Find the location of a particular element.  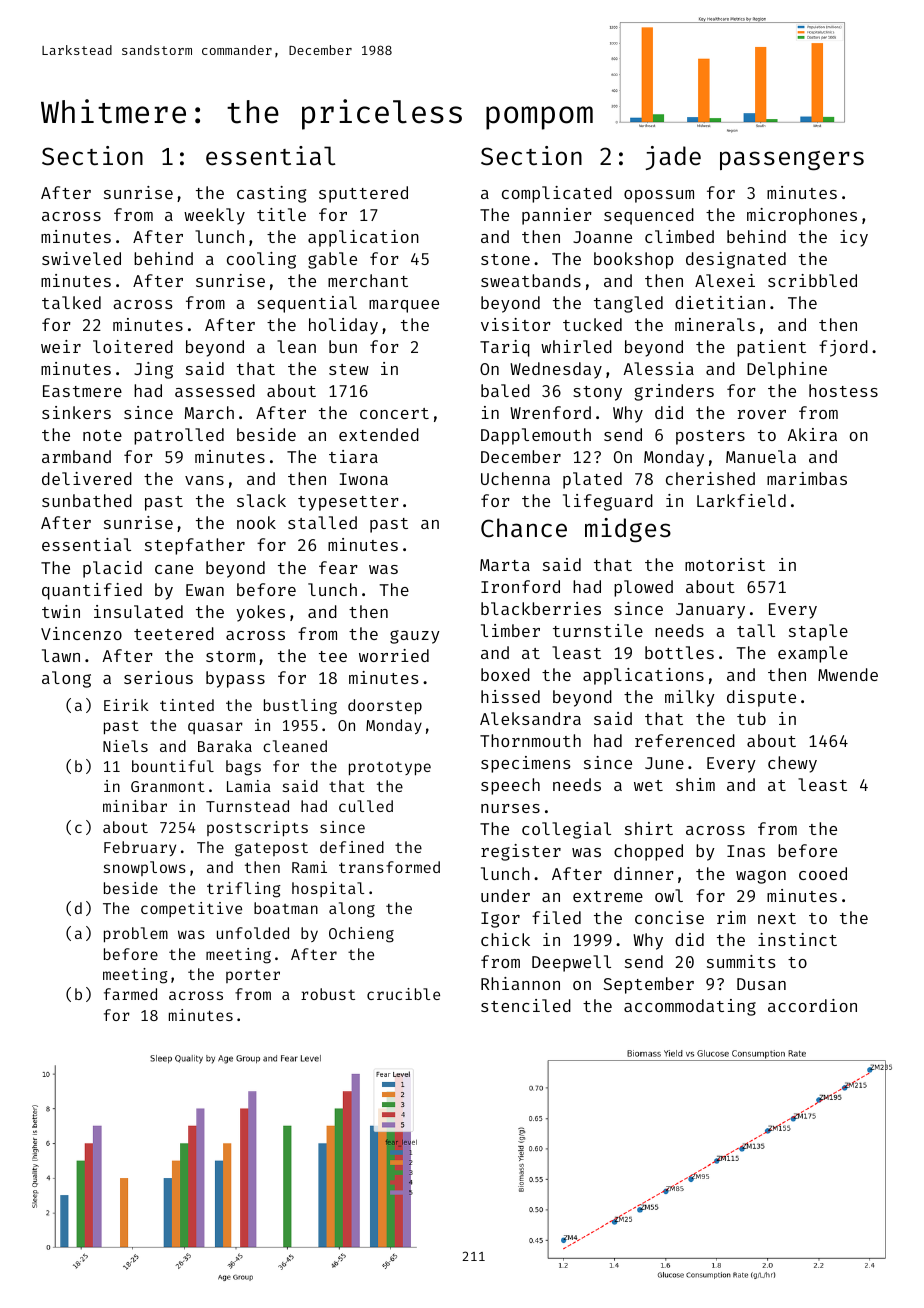

scribbled is located at coordinates (812, 280).
